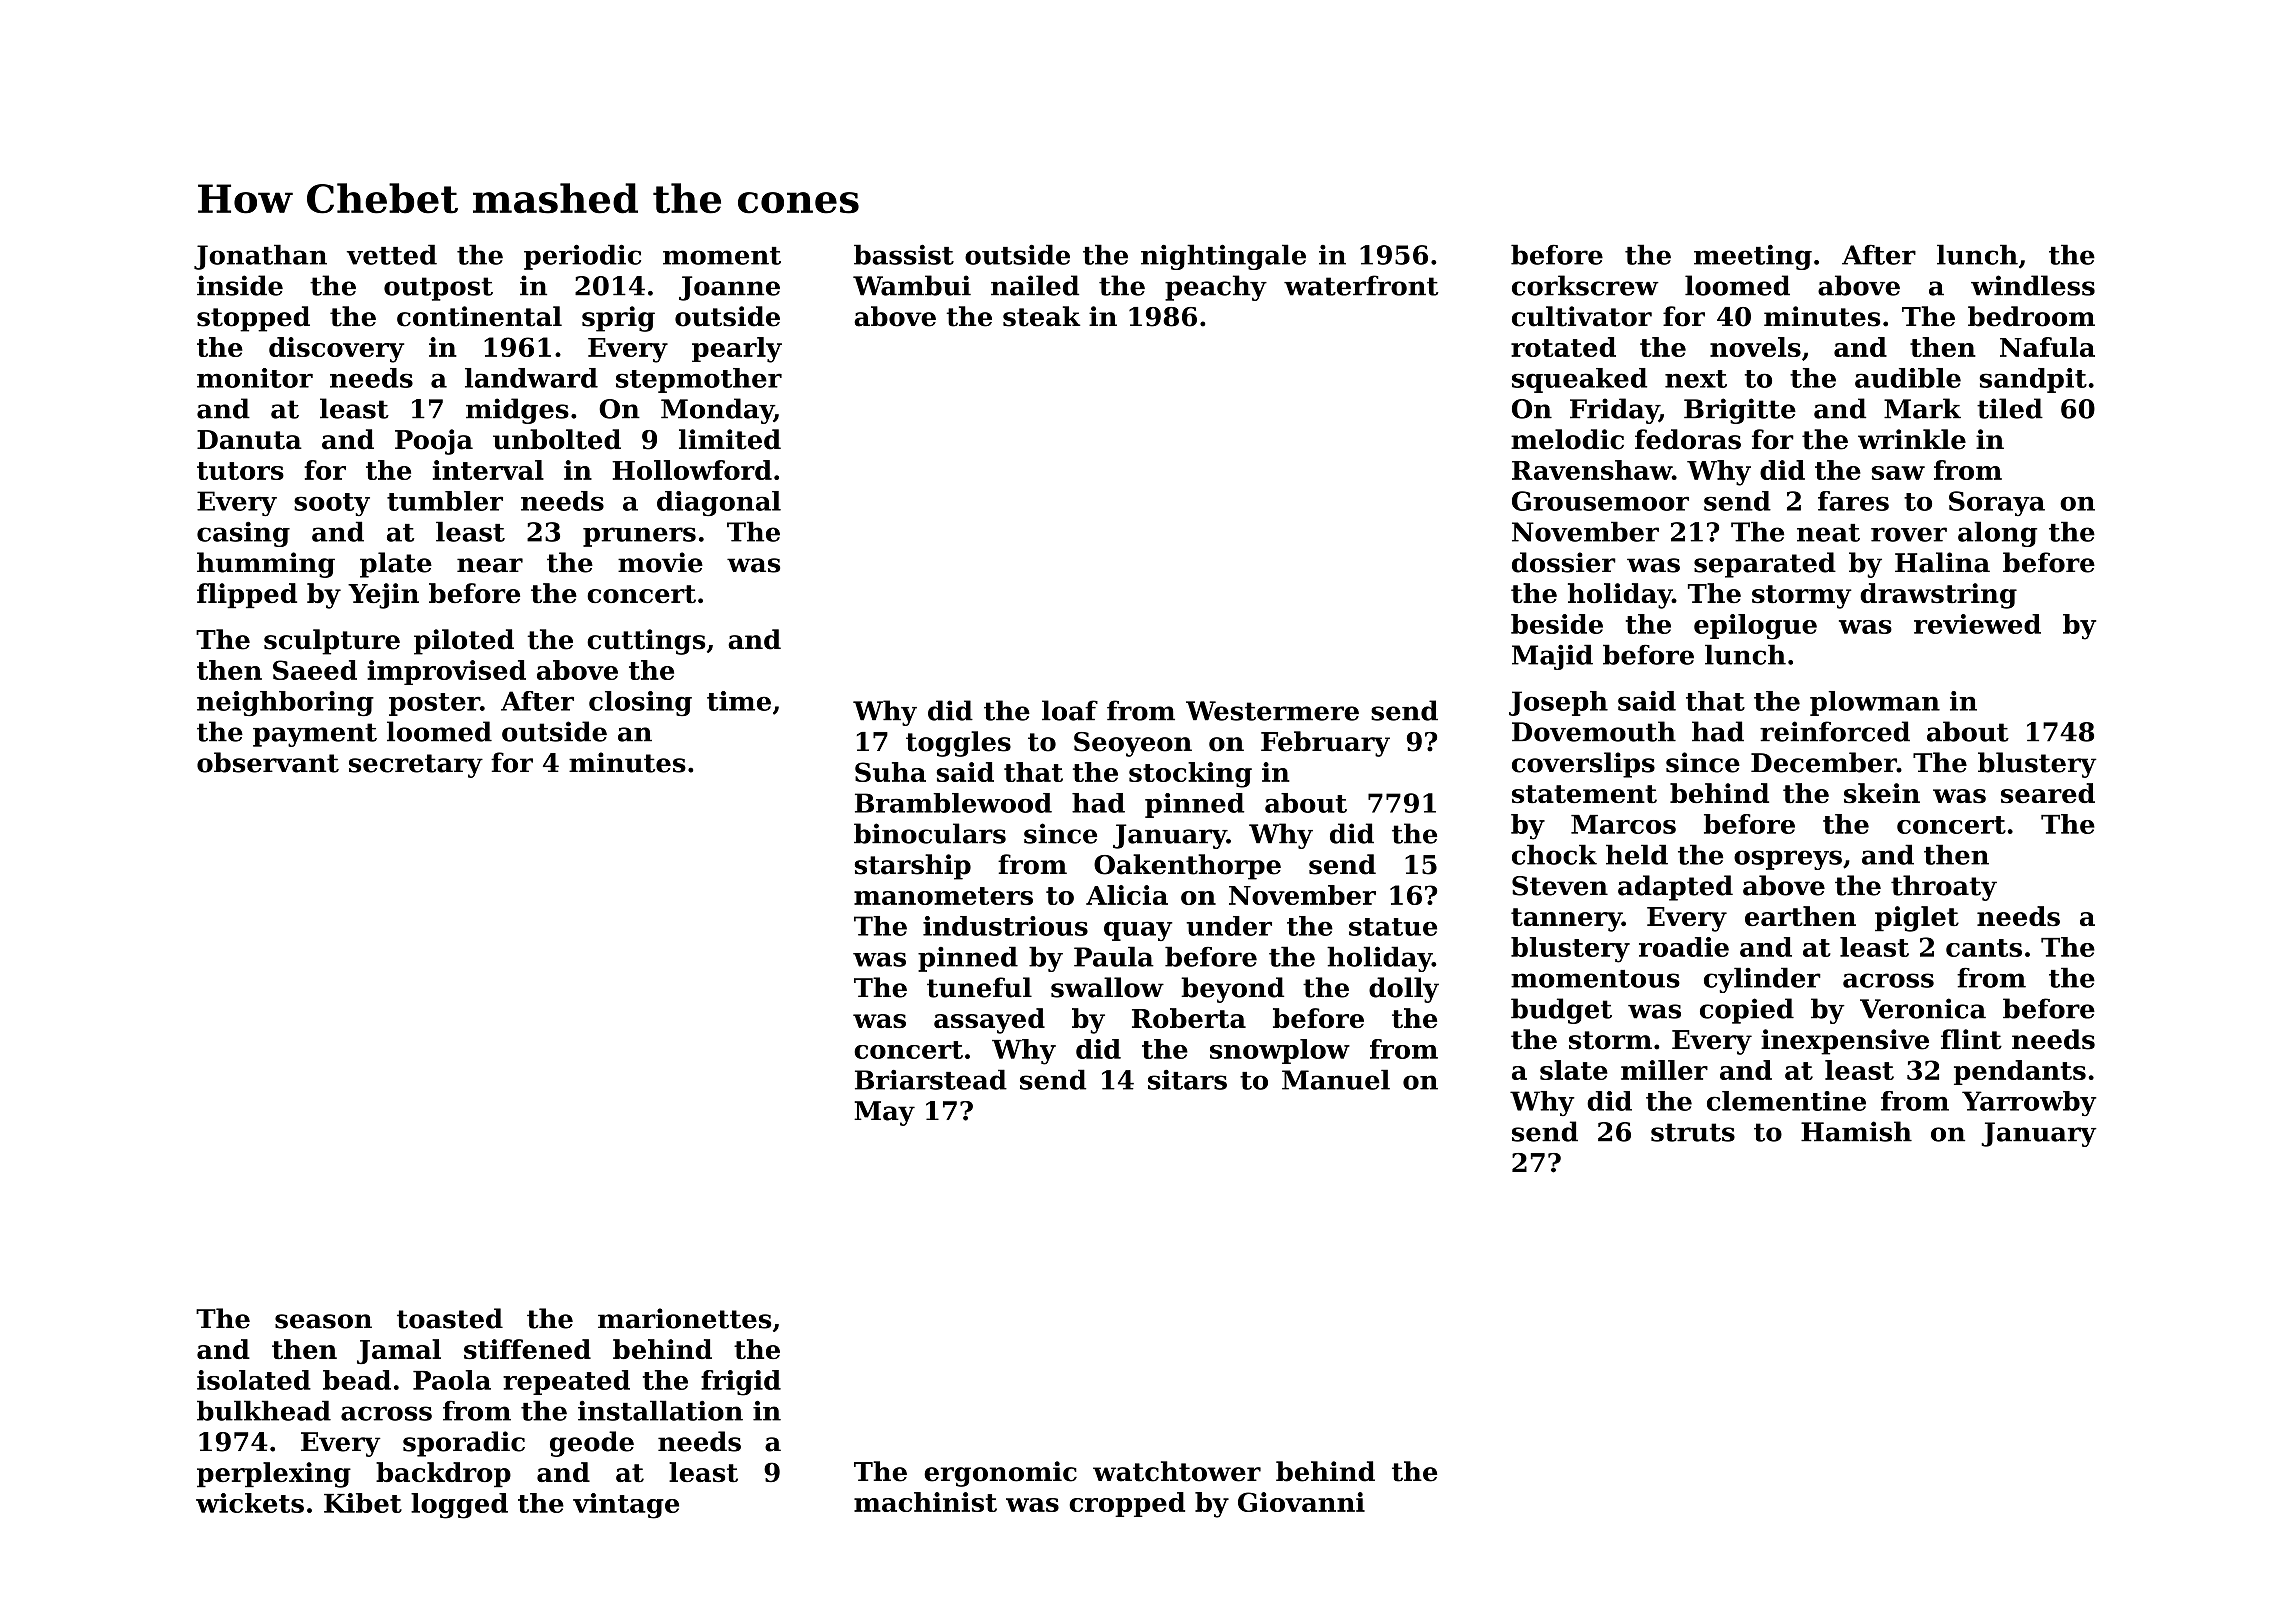 The image size is (2292, 1620). What do you see at coordinates (1223, 257) in the image?
I see `nightingale` at bounding box center [1223, 257].
